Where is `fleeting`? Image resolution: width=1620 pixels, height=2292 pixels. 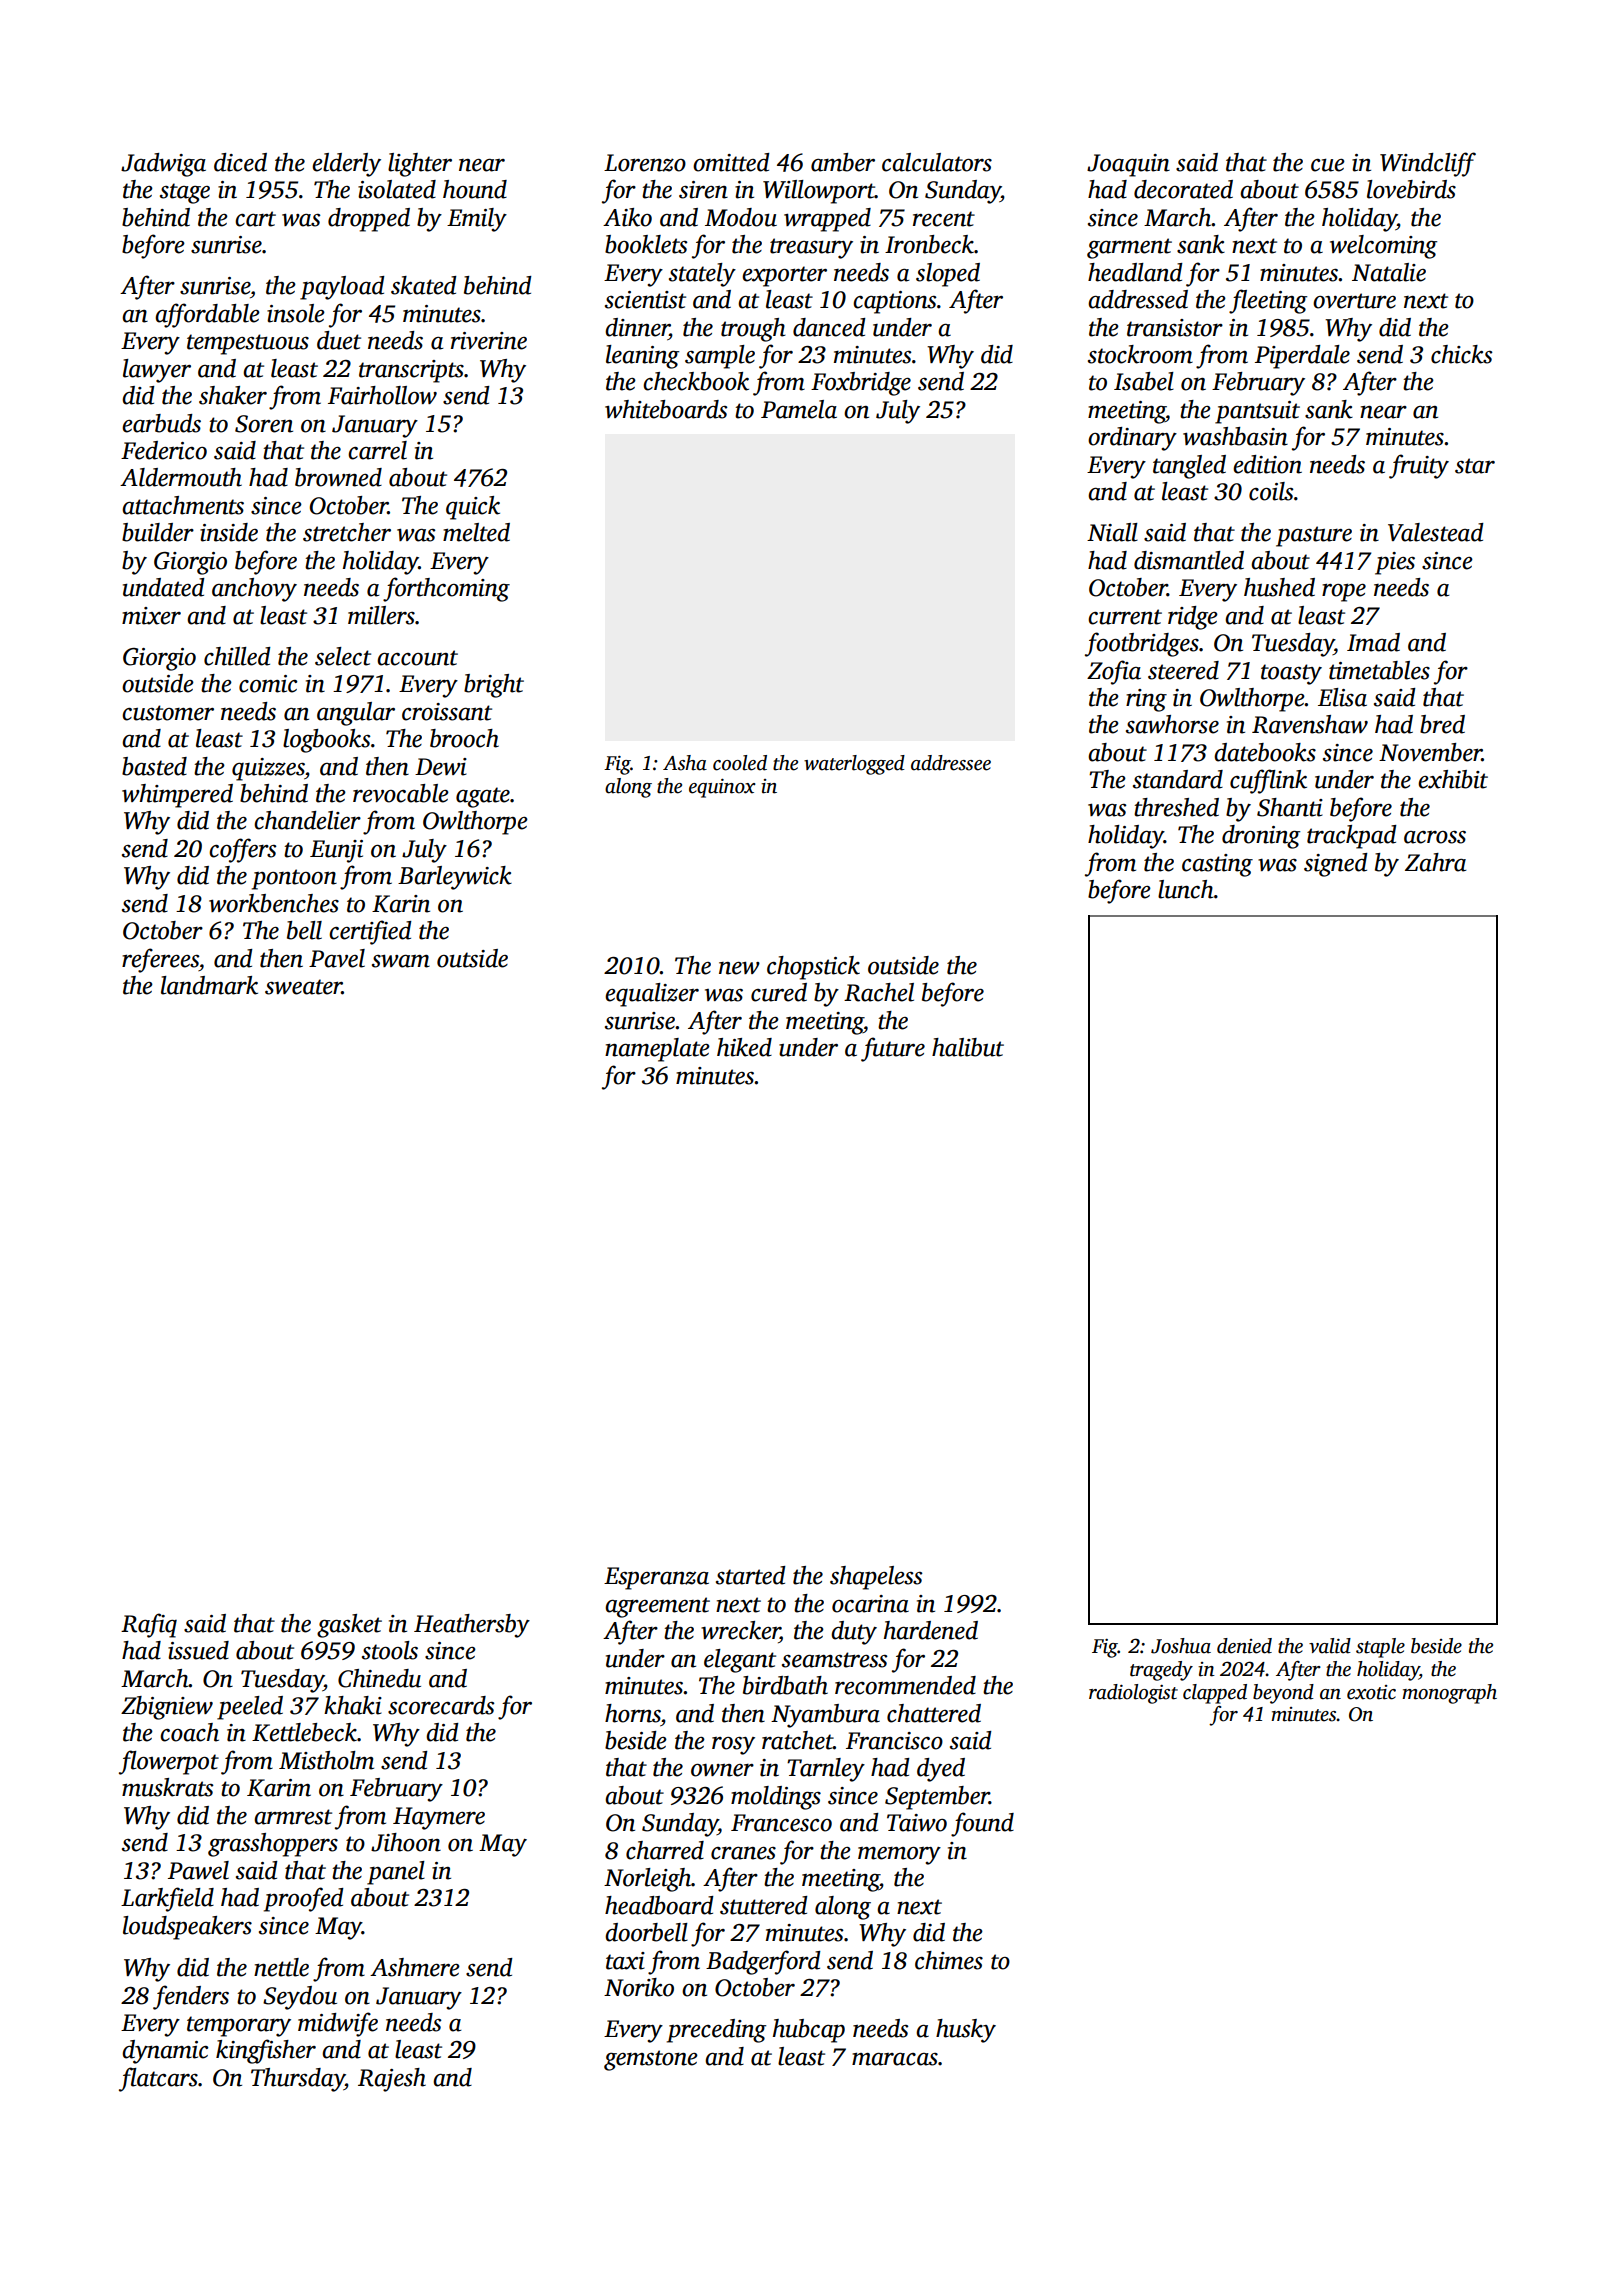
fleeting is located at coordinates (1268, 301).
